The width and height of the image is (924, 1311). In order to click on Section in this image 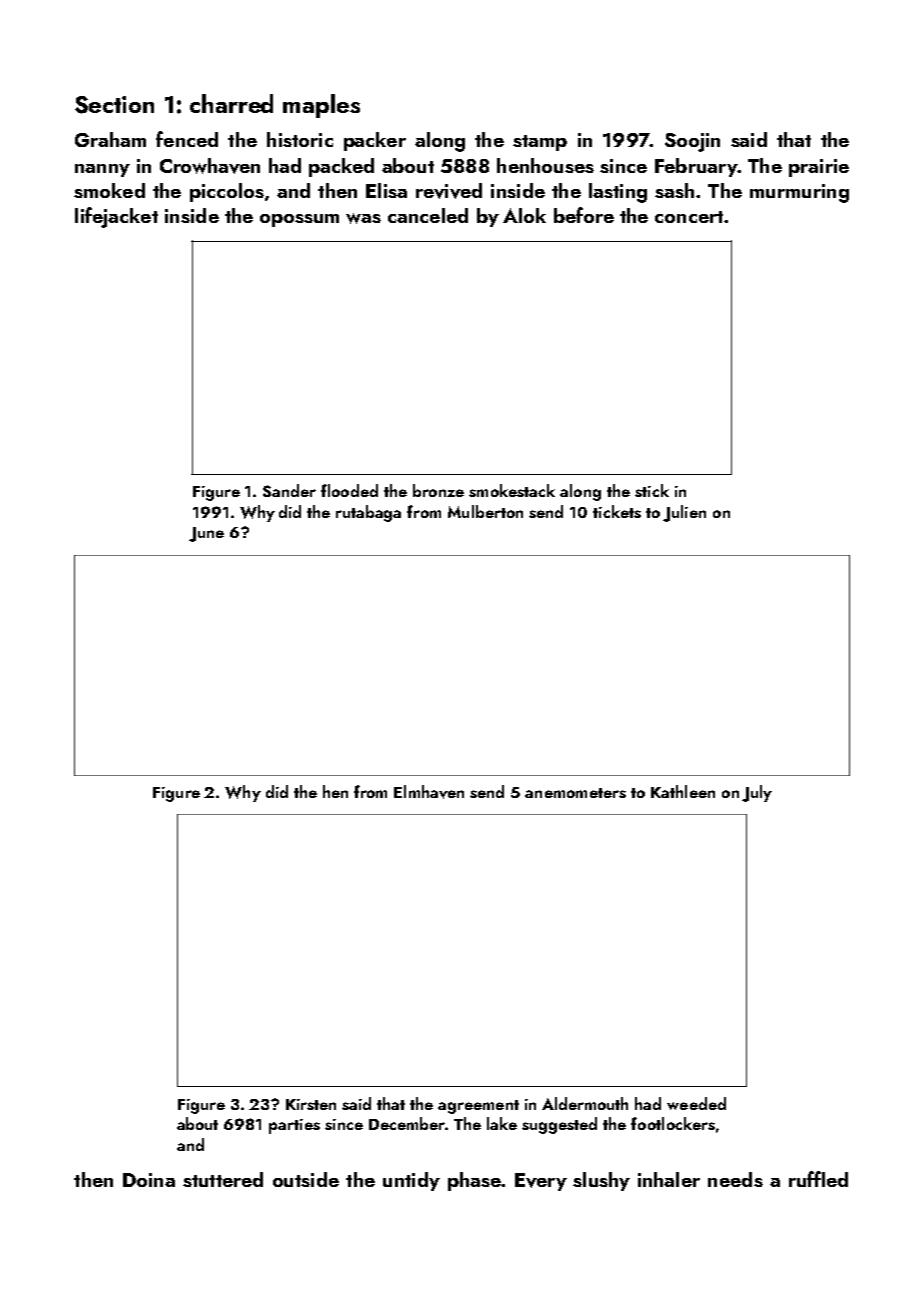, I will do `click(114, 105)`.
